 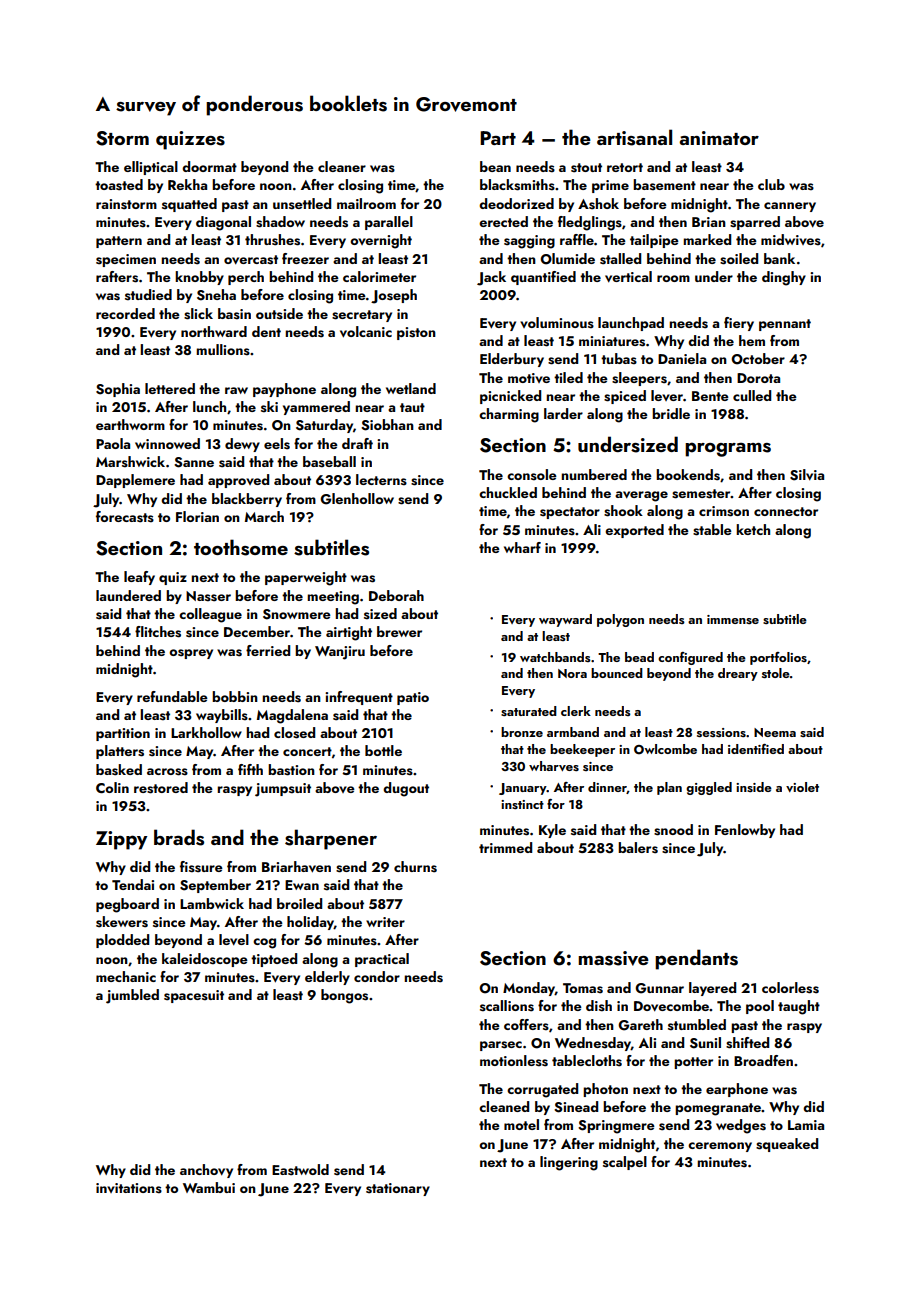 I want to click on artisanal, so click(x=634, y=137).
